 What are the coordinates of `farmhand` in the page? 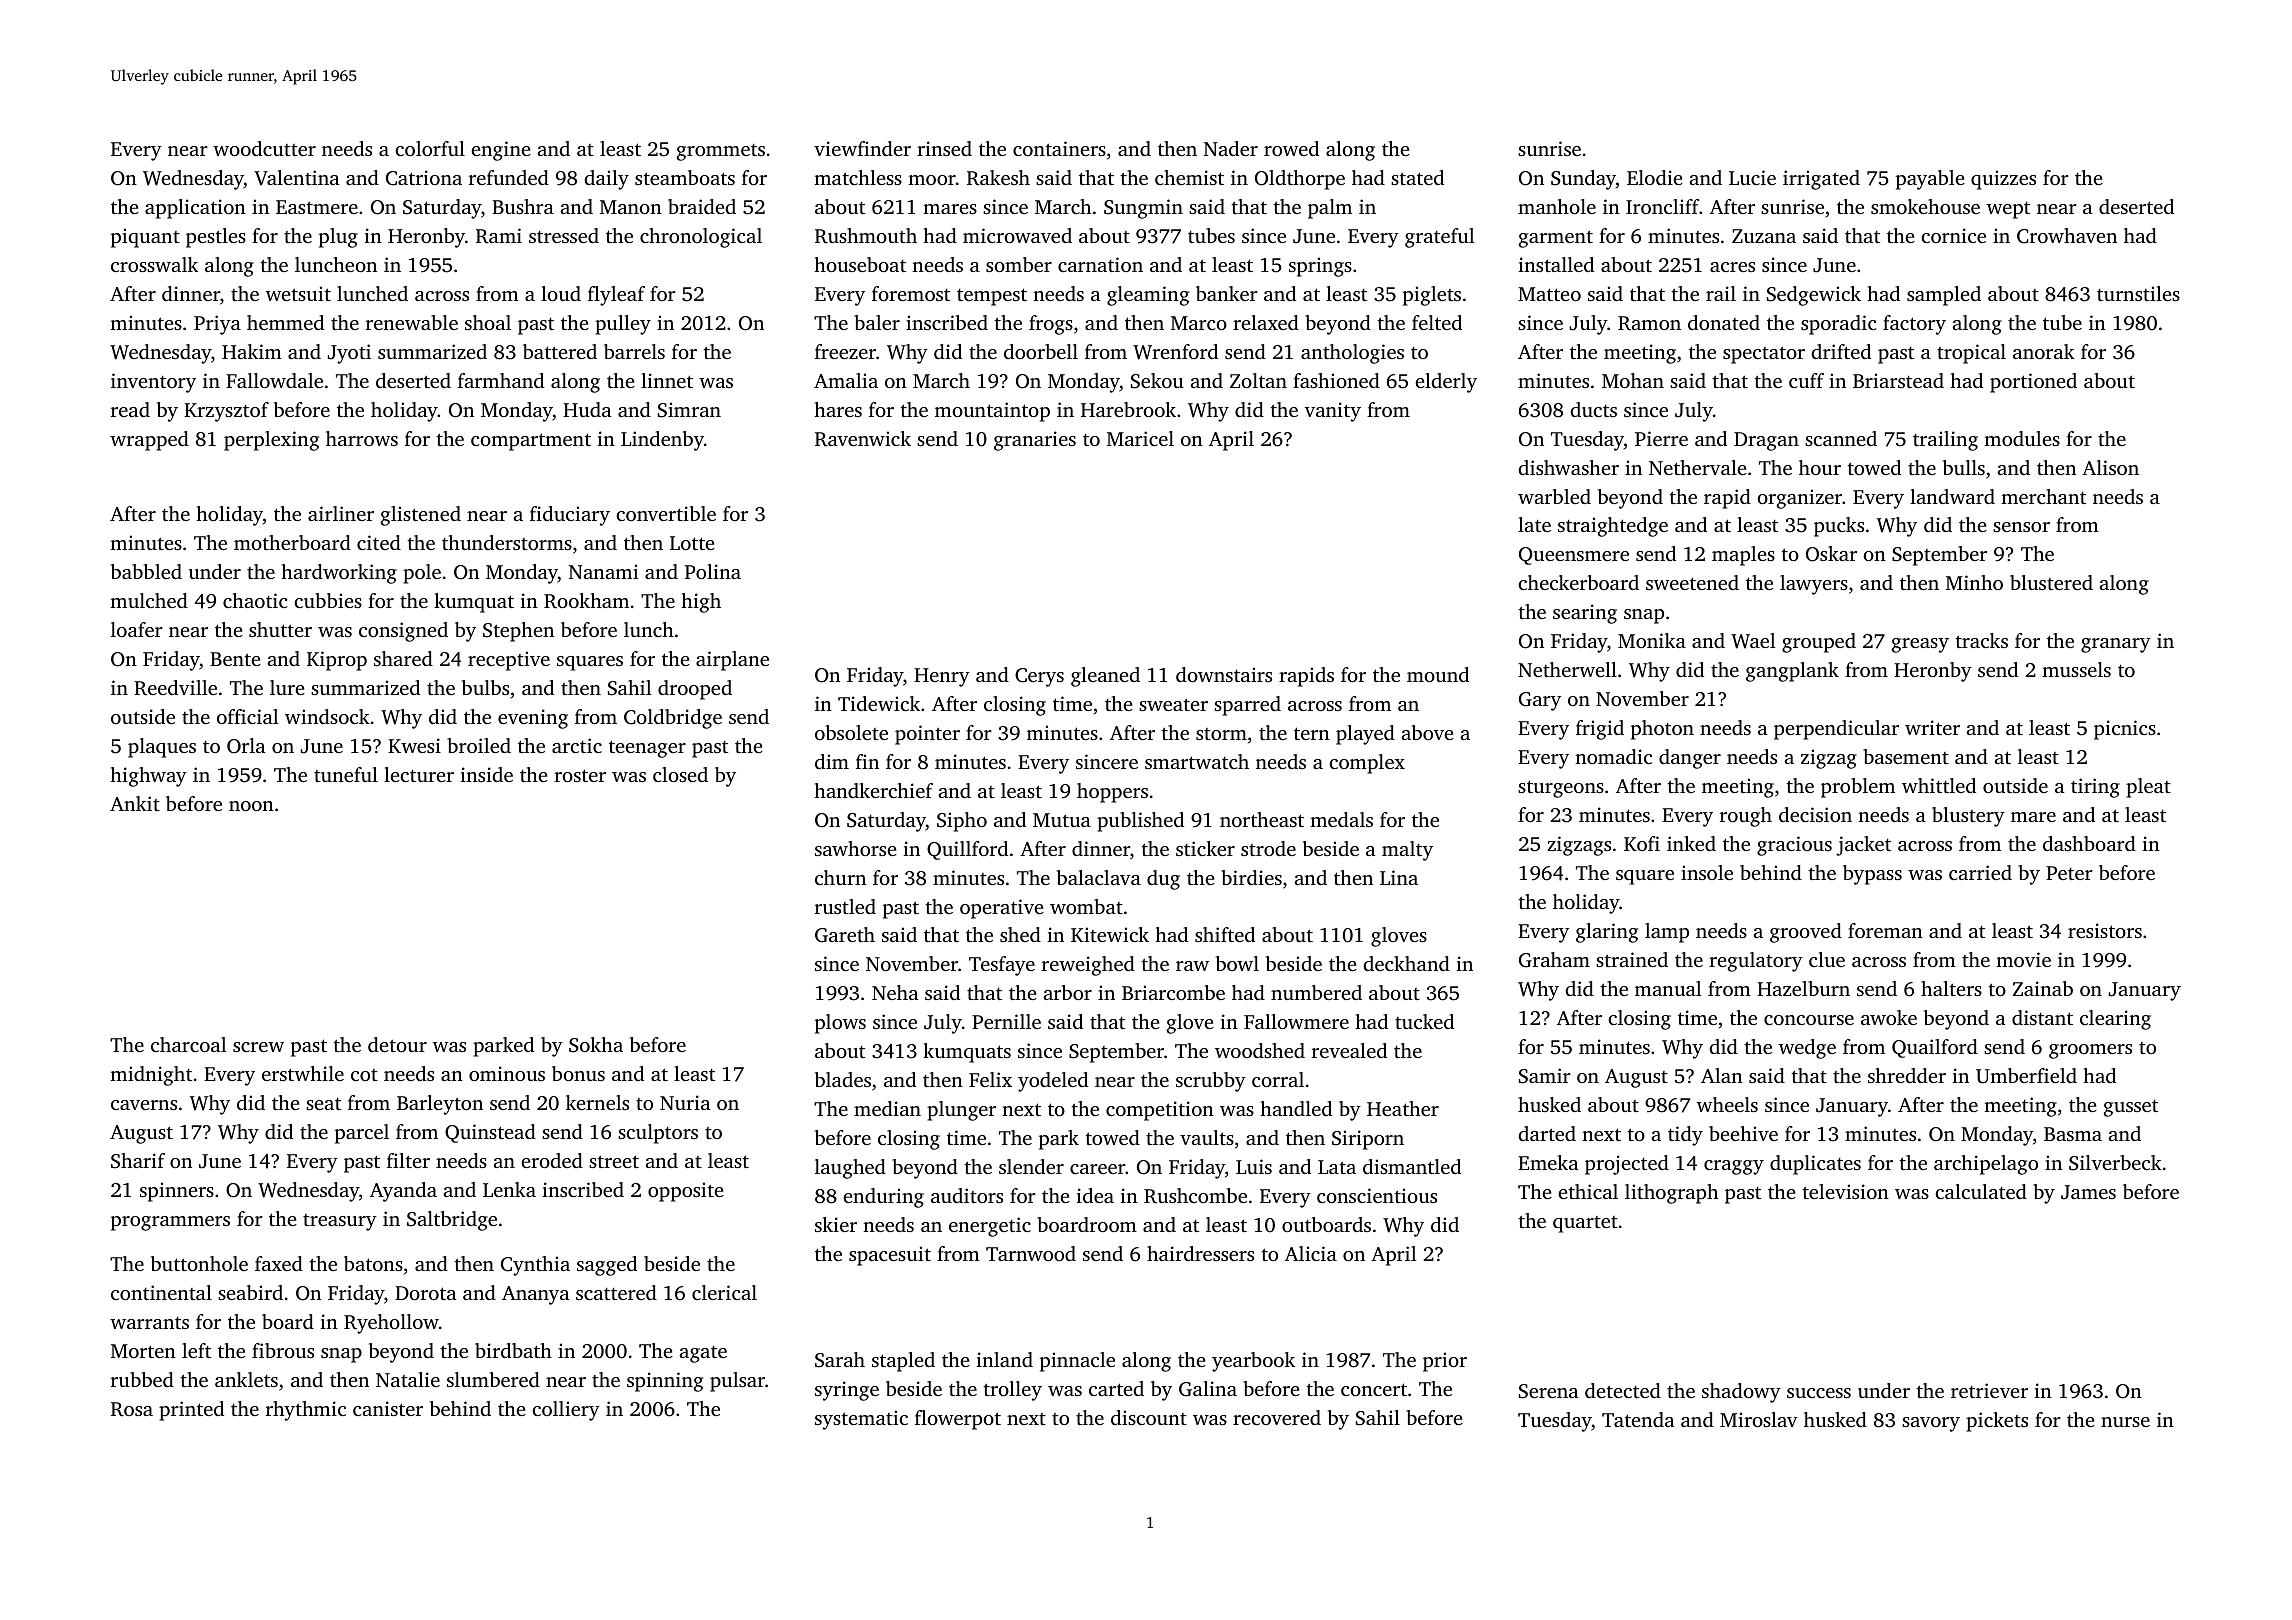 It's located at (501, 380).
